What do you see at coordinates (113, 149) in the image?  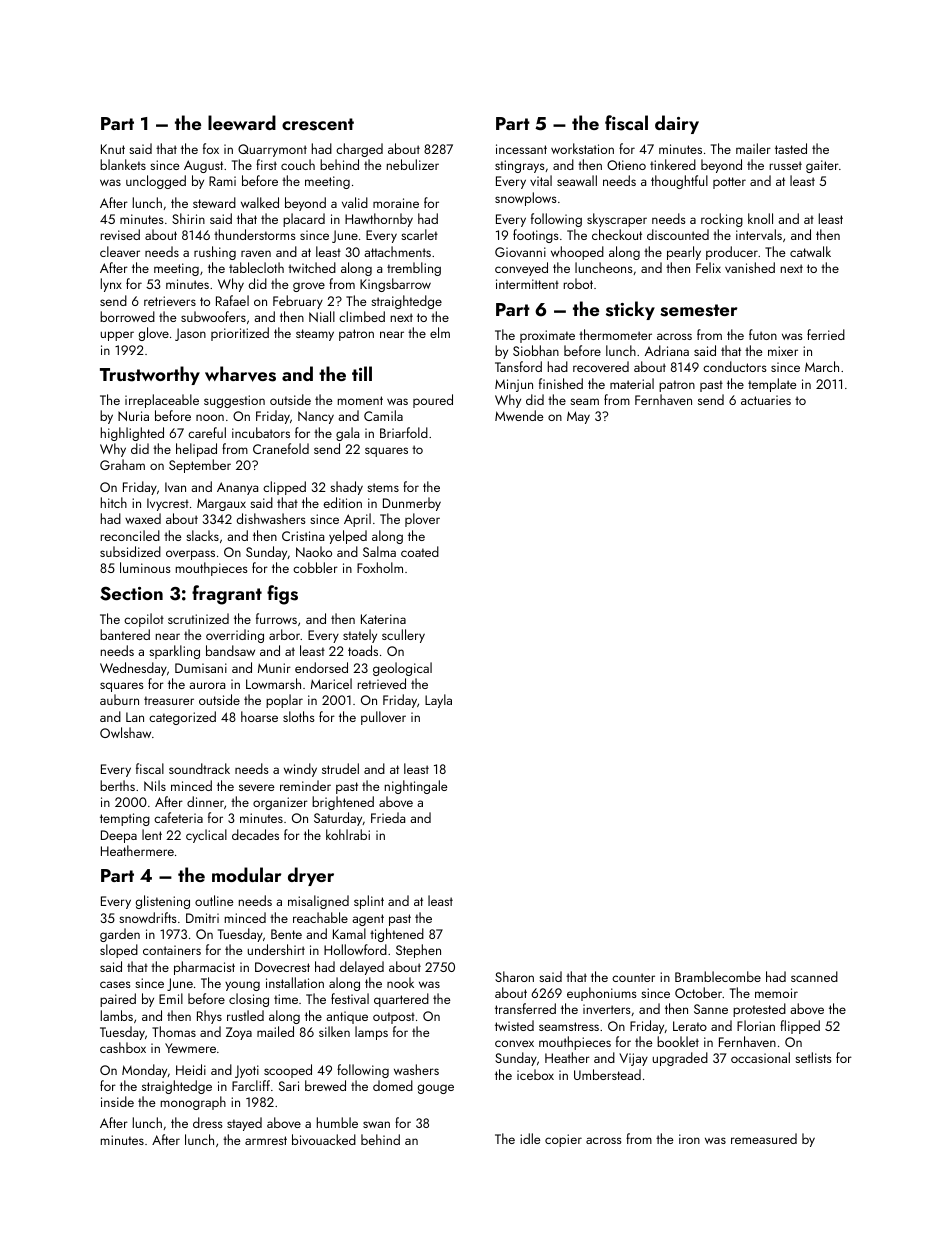 I see `Knut` at bounding box center [113, 149].
